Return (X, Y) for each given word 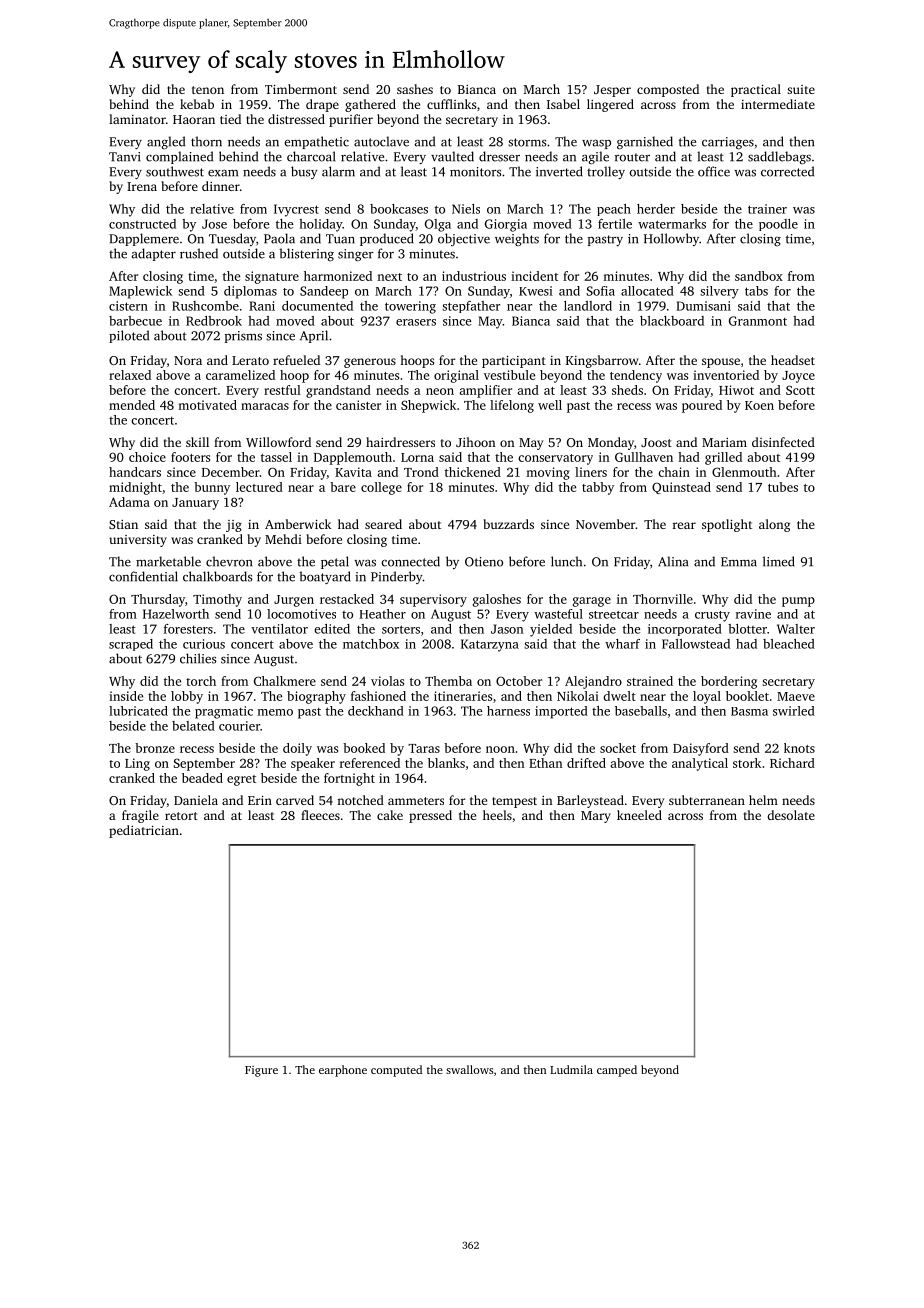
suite (801, 89)
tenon (208, 90)
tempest (514, 802)
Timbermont (301, 89)
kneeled (639, 815)
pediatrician (144, 831)
